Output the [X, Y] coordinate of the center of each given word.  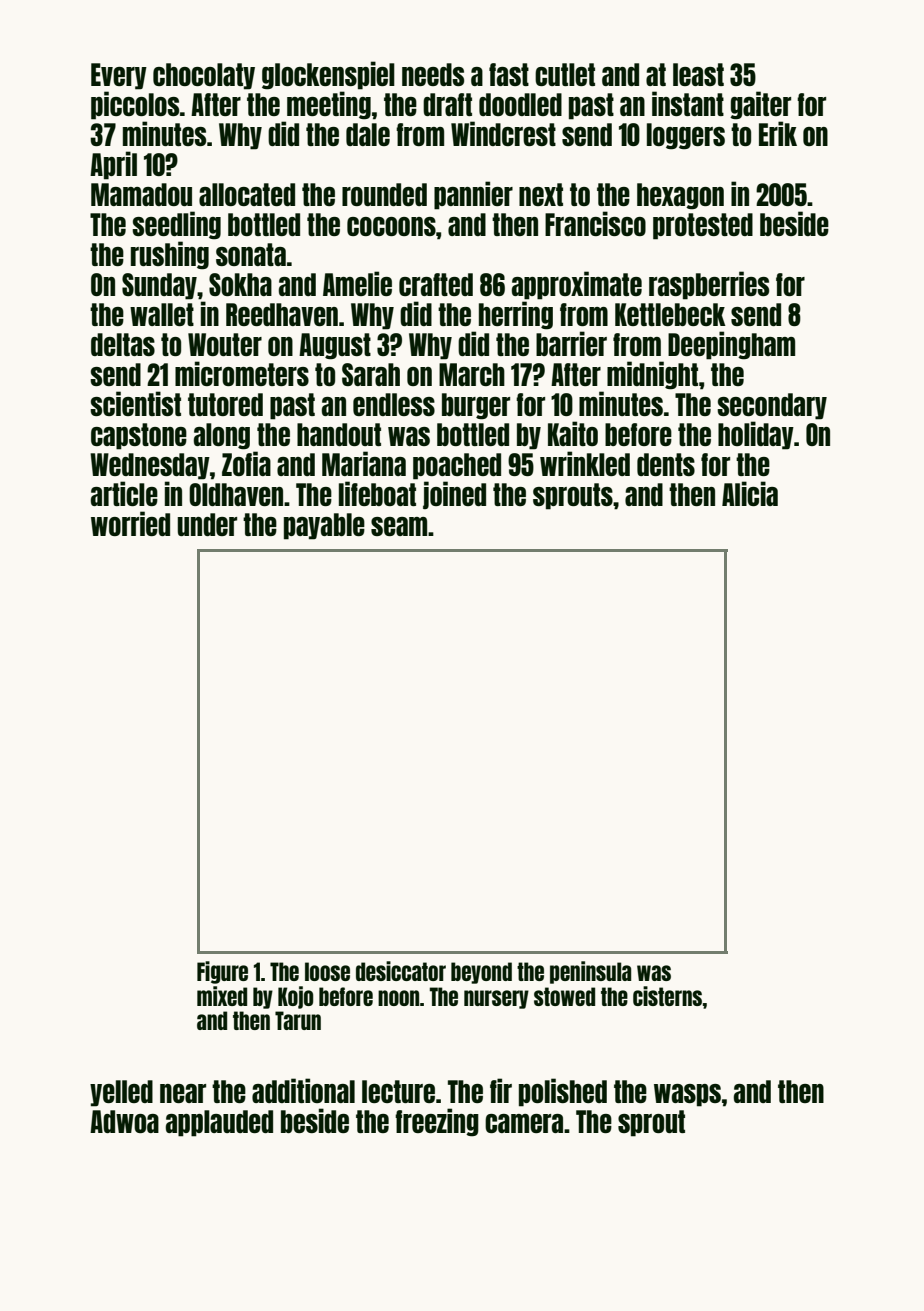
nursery [496, 999]
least [698, 74]
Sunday [159, 286]
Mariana [364, 463]
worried [130, 523]
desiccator [401, 971]
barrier [571, 343]
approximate [577, 285]
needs [433, 74]
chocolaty [204, 76]
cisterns [667, 996]
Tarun [298, 1020]
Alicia [750, 493]
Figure [222, 972]
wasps [687, 1095]
